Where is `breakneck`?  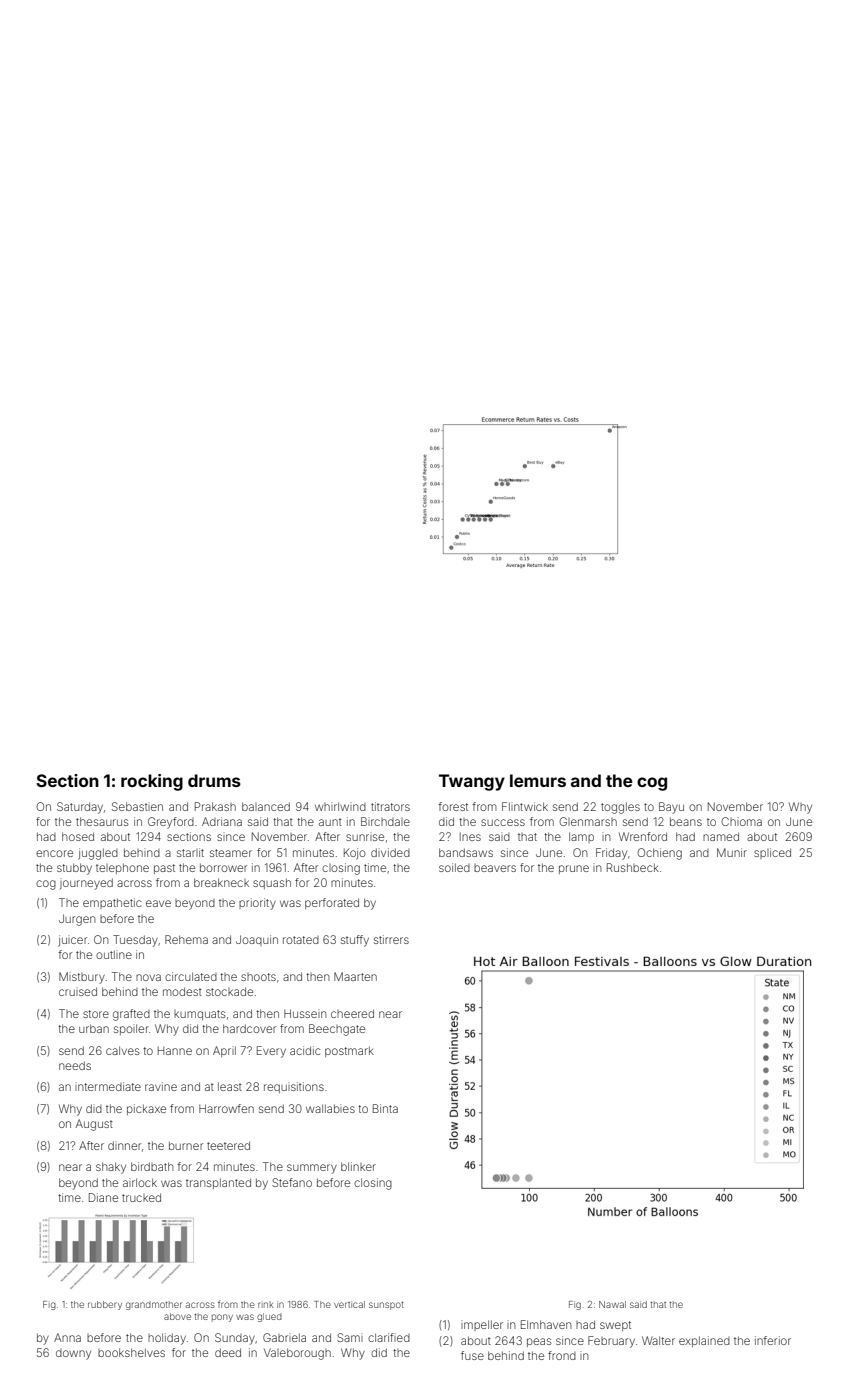
breakneck is located at coordinates (221, 882).
